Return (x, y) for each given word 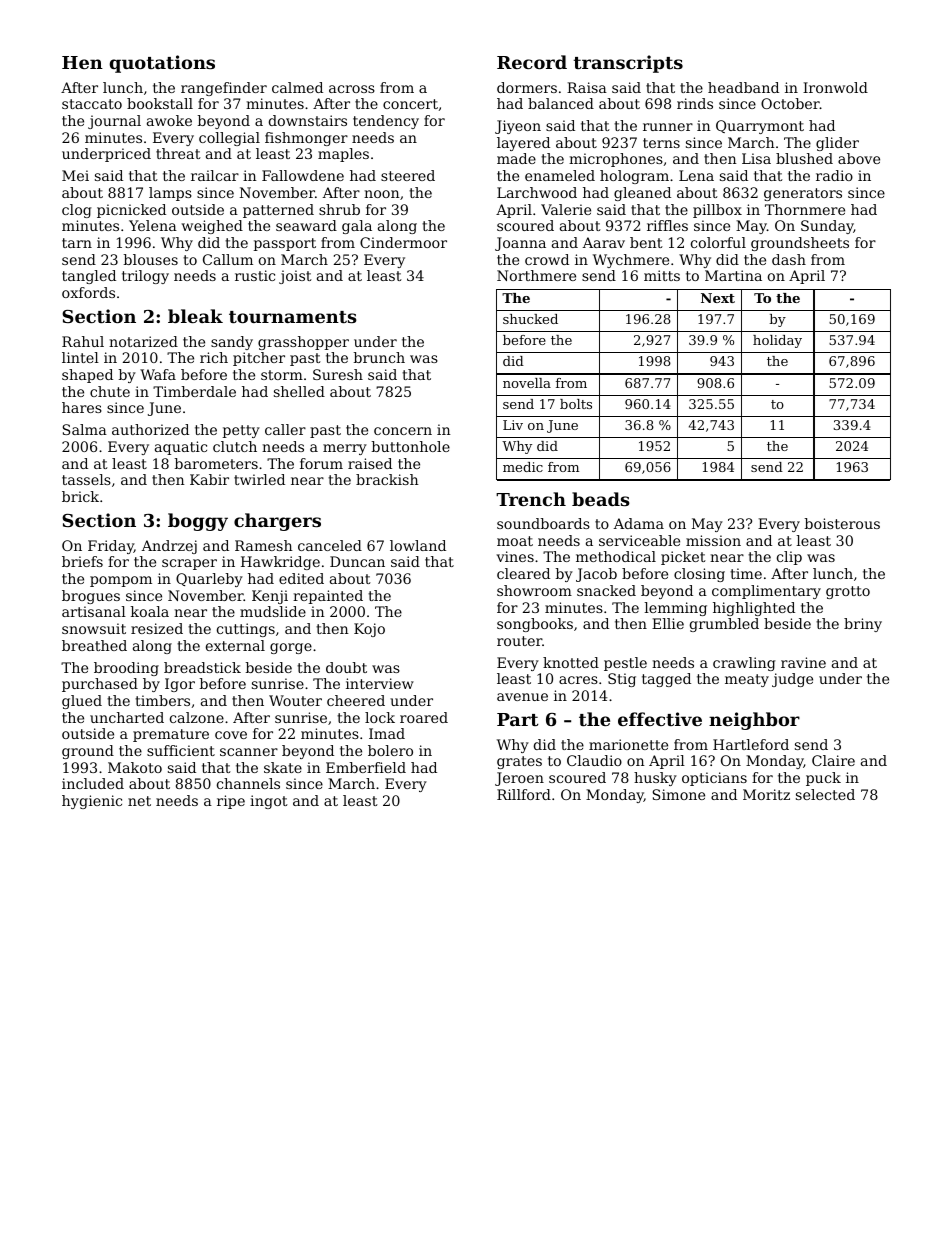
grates (519, 762)
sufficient (181, 750)
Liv (513, 425)
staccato (92, 104)
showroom (534, 590)
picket (683, 558)
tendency (386, 122)
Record (532, 62)
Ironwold (835, 87)
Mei (75, 175)
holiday (777, 341)
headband (743, 87)
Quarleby (209, 580)
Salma (85, 429)
